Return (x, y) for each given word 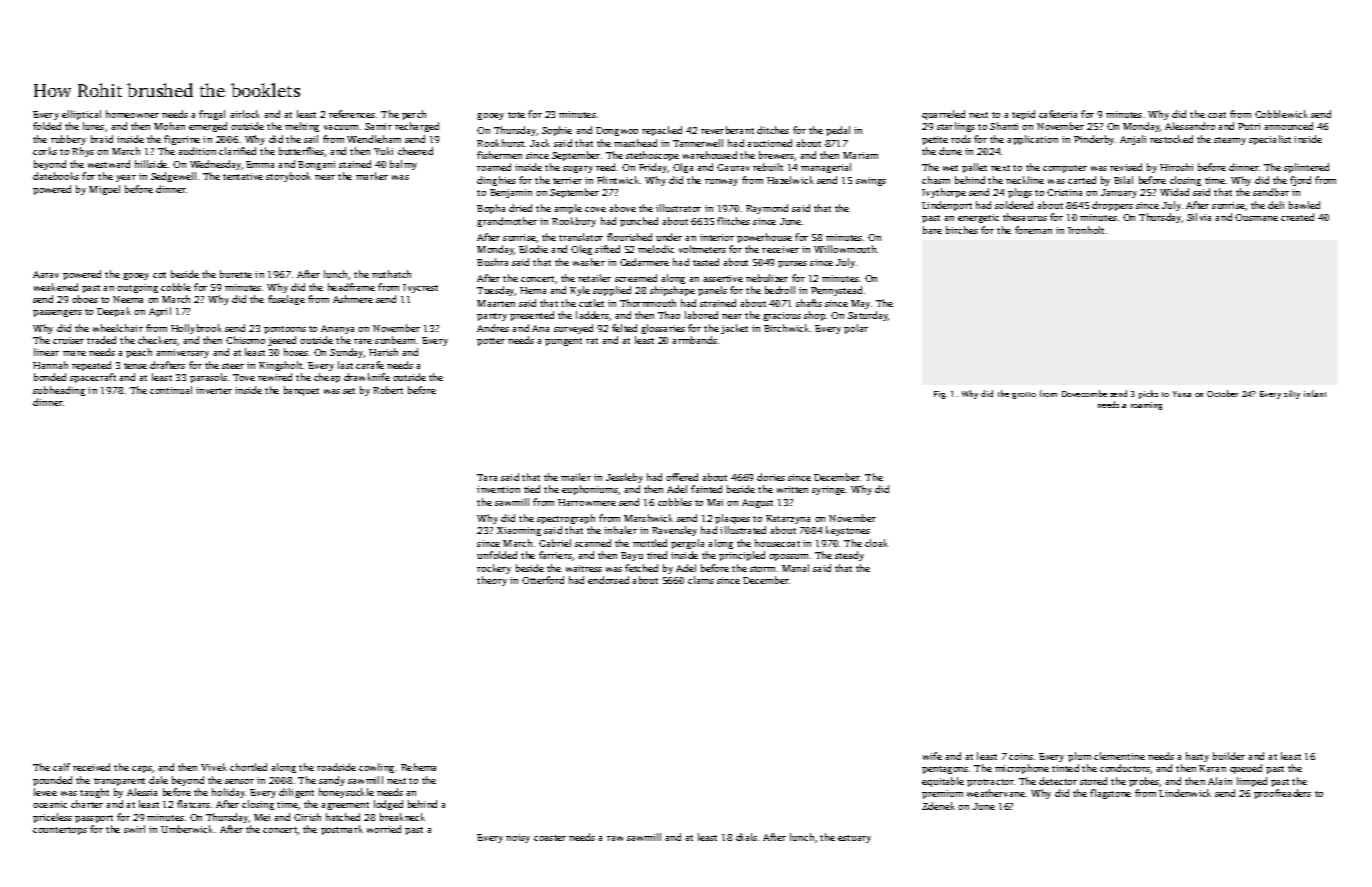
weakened (56, 287)
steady (849, 556)
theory (492, 581)
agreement (345, 806)
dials (746, 837)
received (91, 767)
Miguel (104, 190)
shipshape (672, 291)
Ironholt (1086, 230)
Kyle (580, 291)
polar (856, 329)
